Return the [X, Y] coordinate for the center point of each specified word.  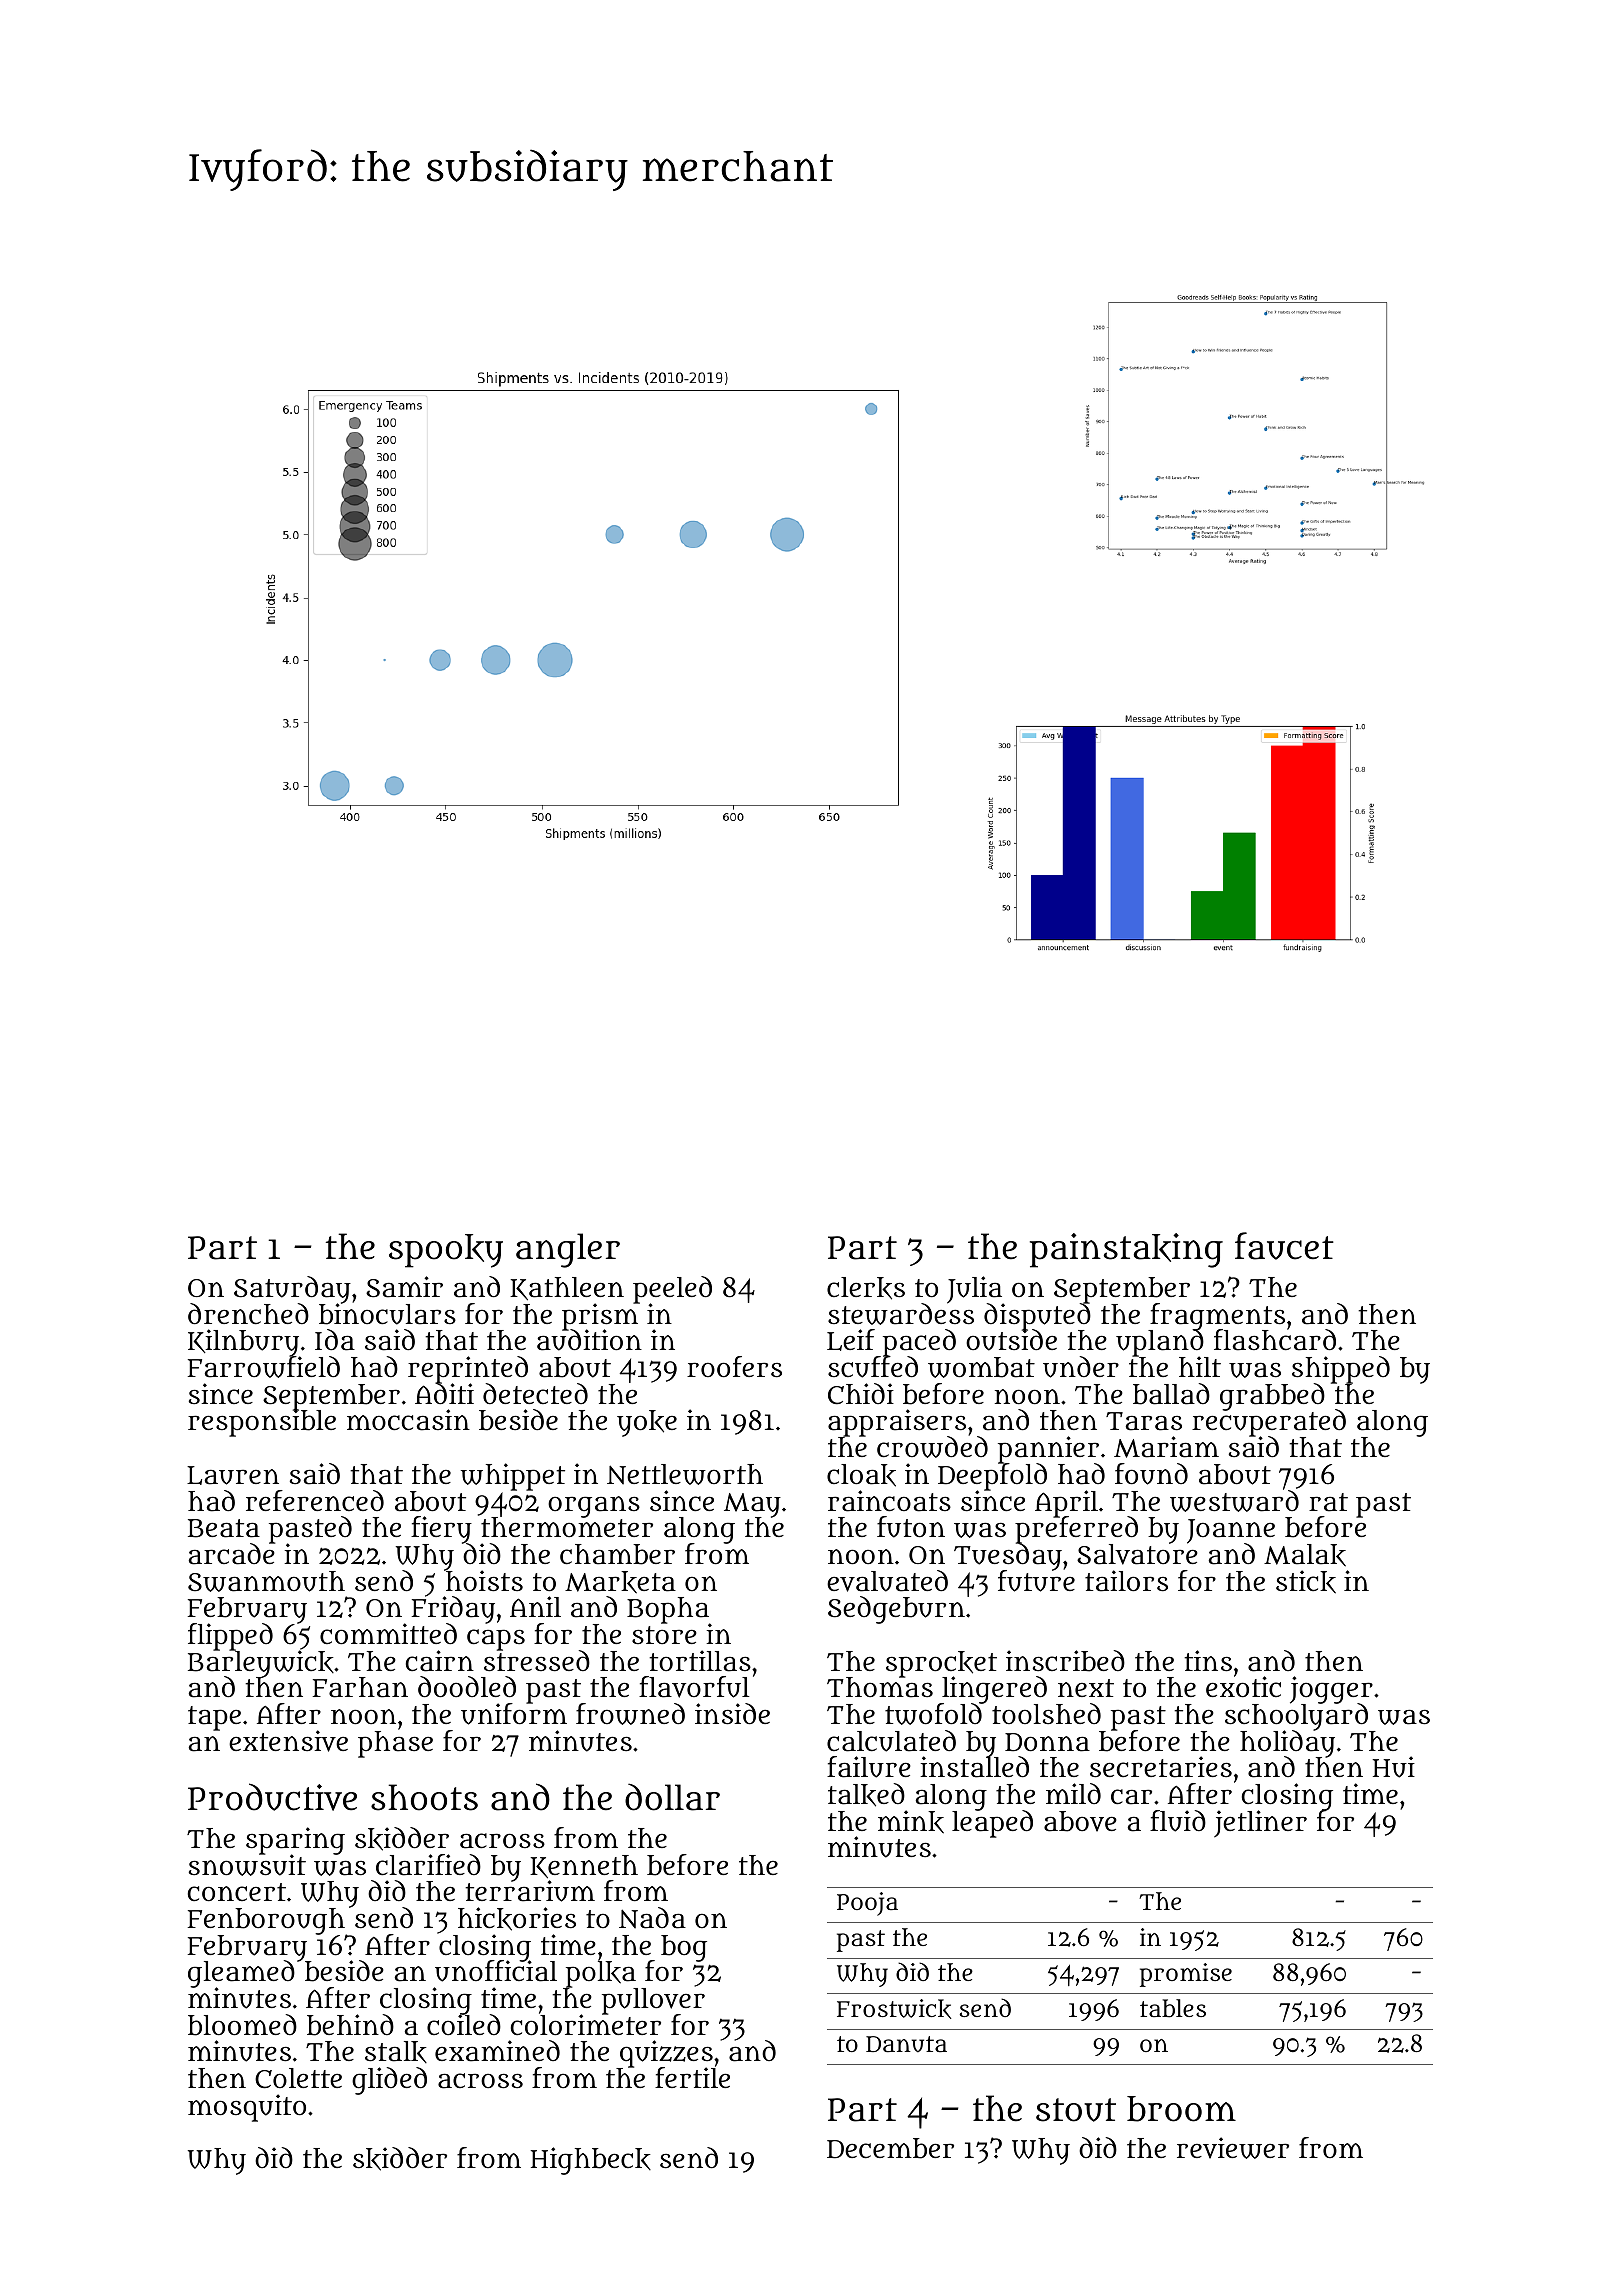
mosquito [247, 2108]
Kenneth [584, 1867]
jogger [1331, 1690]
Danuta [906, 2044]
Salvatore [1137, 1554]
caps [496, 1640]
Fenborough [267, 1921]
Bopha [668, 1610]
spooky [446, 1251]
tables [1173, 2008]
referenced [315, 1500]
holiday [1287, 1744]
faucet [1284, 1246]
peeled [672, 1290]
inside [732, 1714]
